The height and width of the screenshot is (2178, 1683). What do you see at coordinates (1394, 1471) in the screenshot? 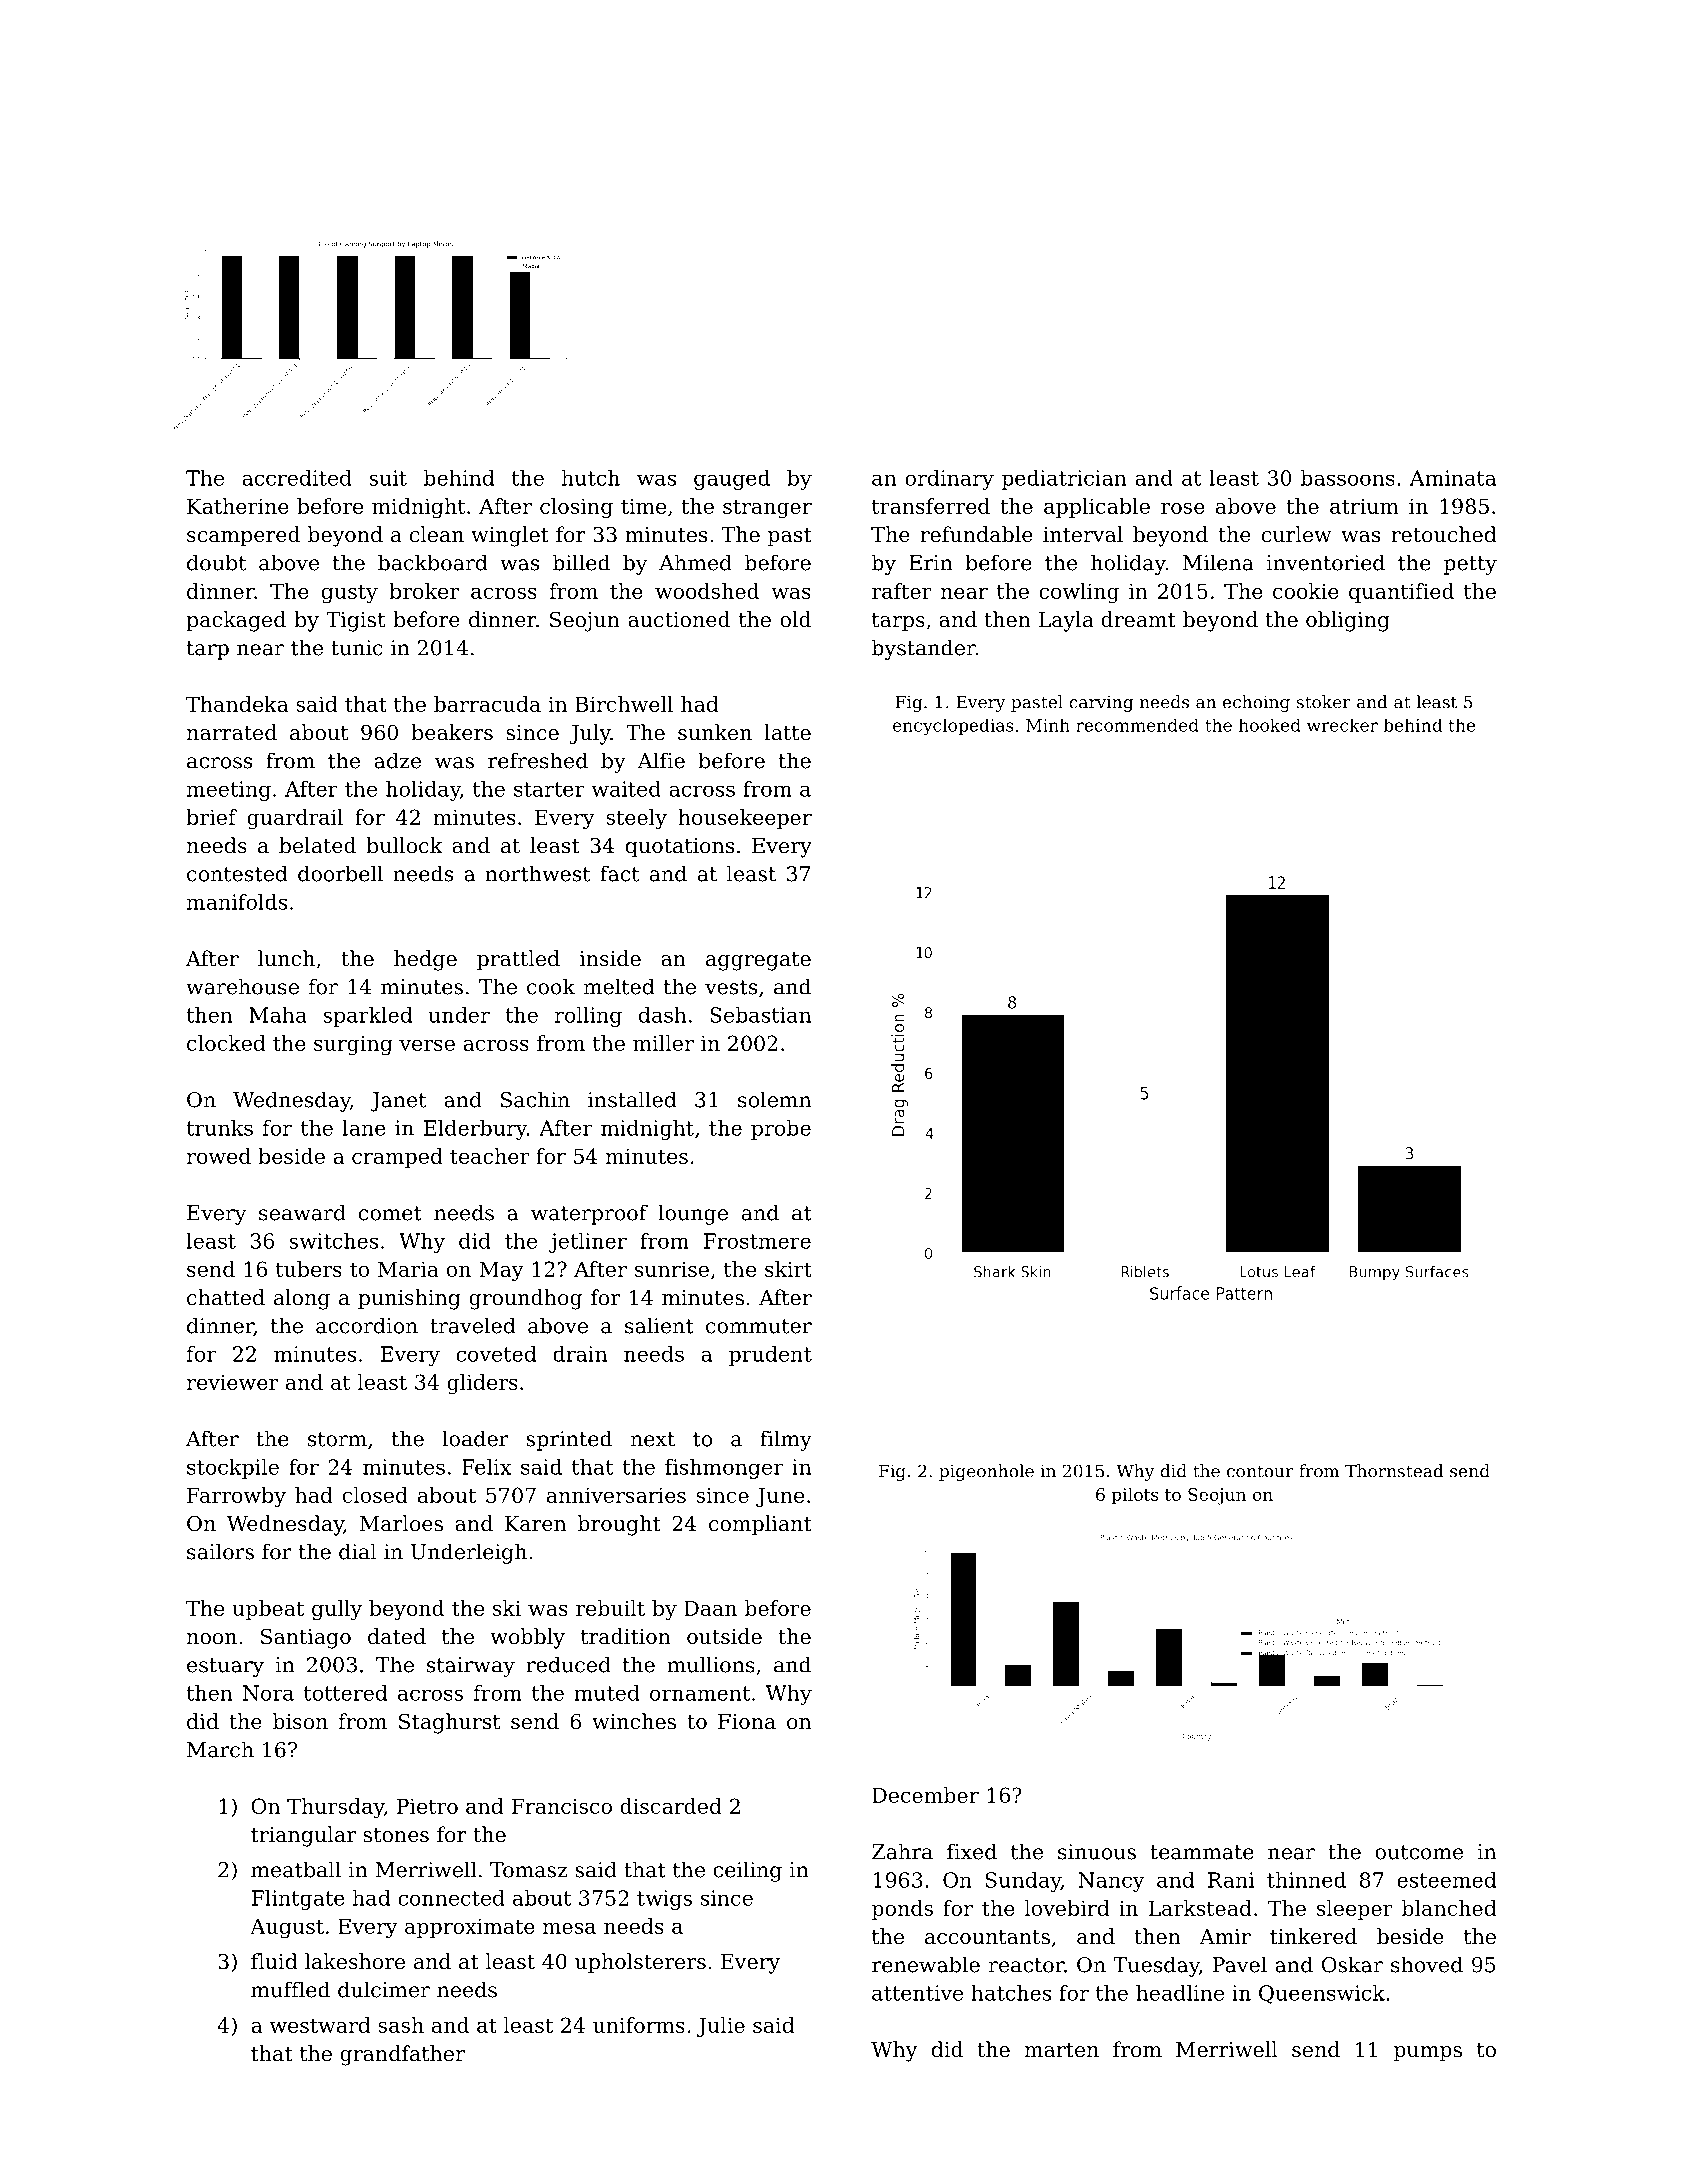
I see `Thornstead` at bounding box center [1394, 1471].
